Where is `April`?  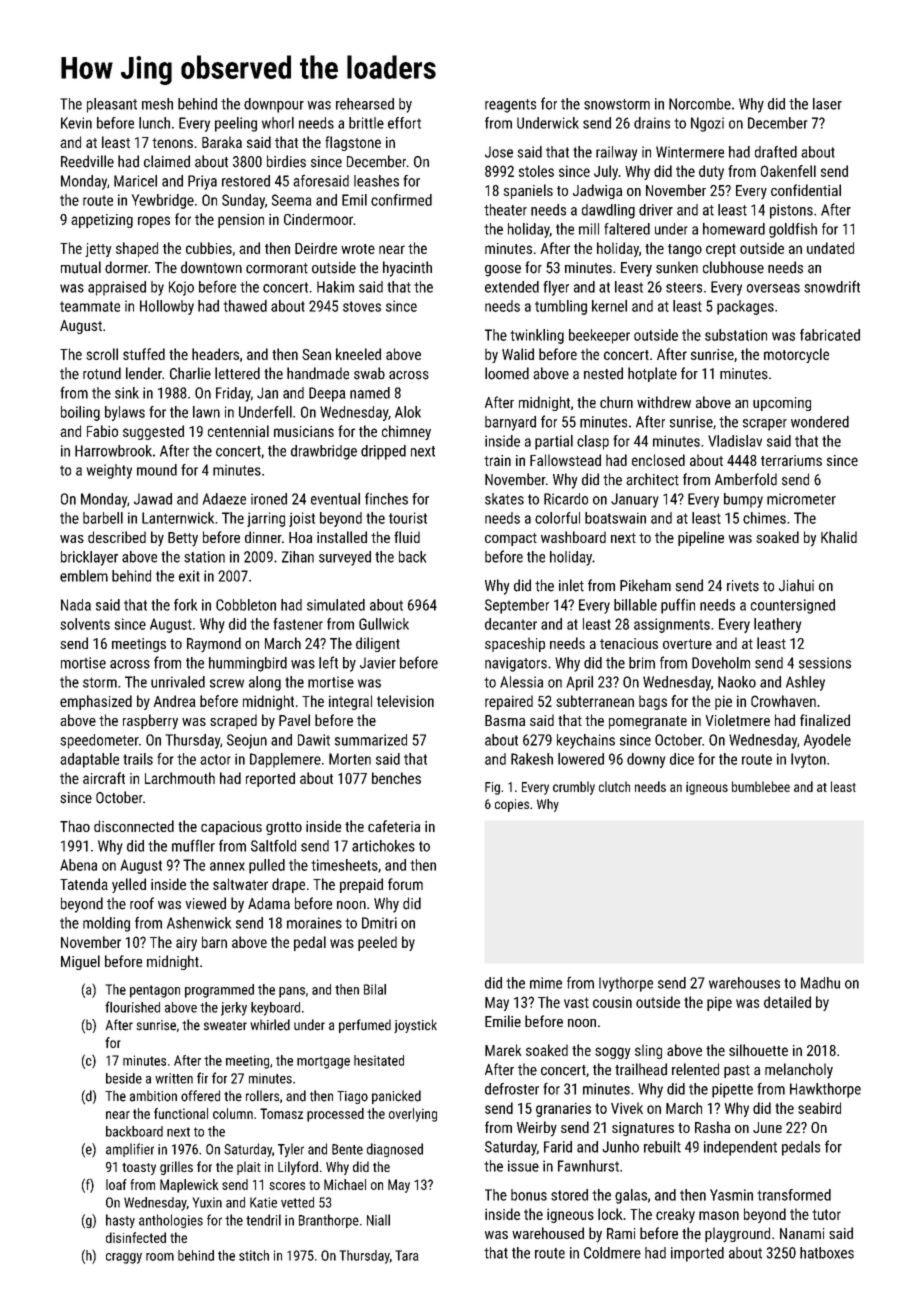
April is located at coordinates (579, 683).
